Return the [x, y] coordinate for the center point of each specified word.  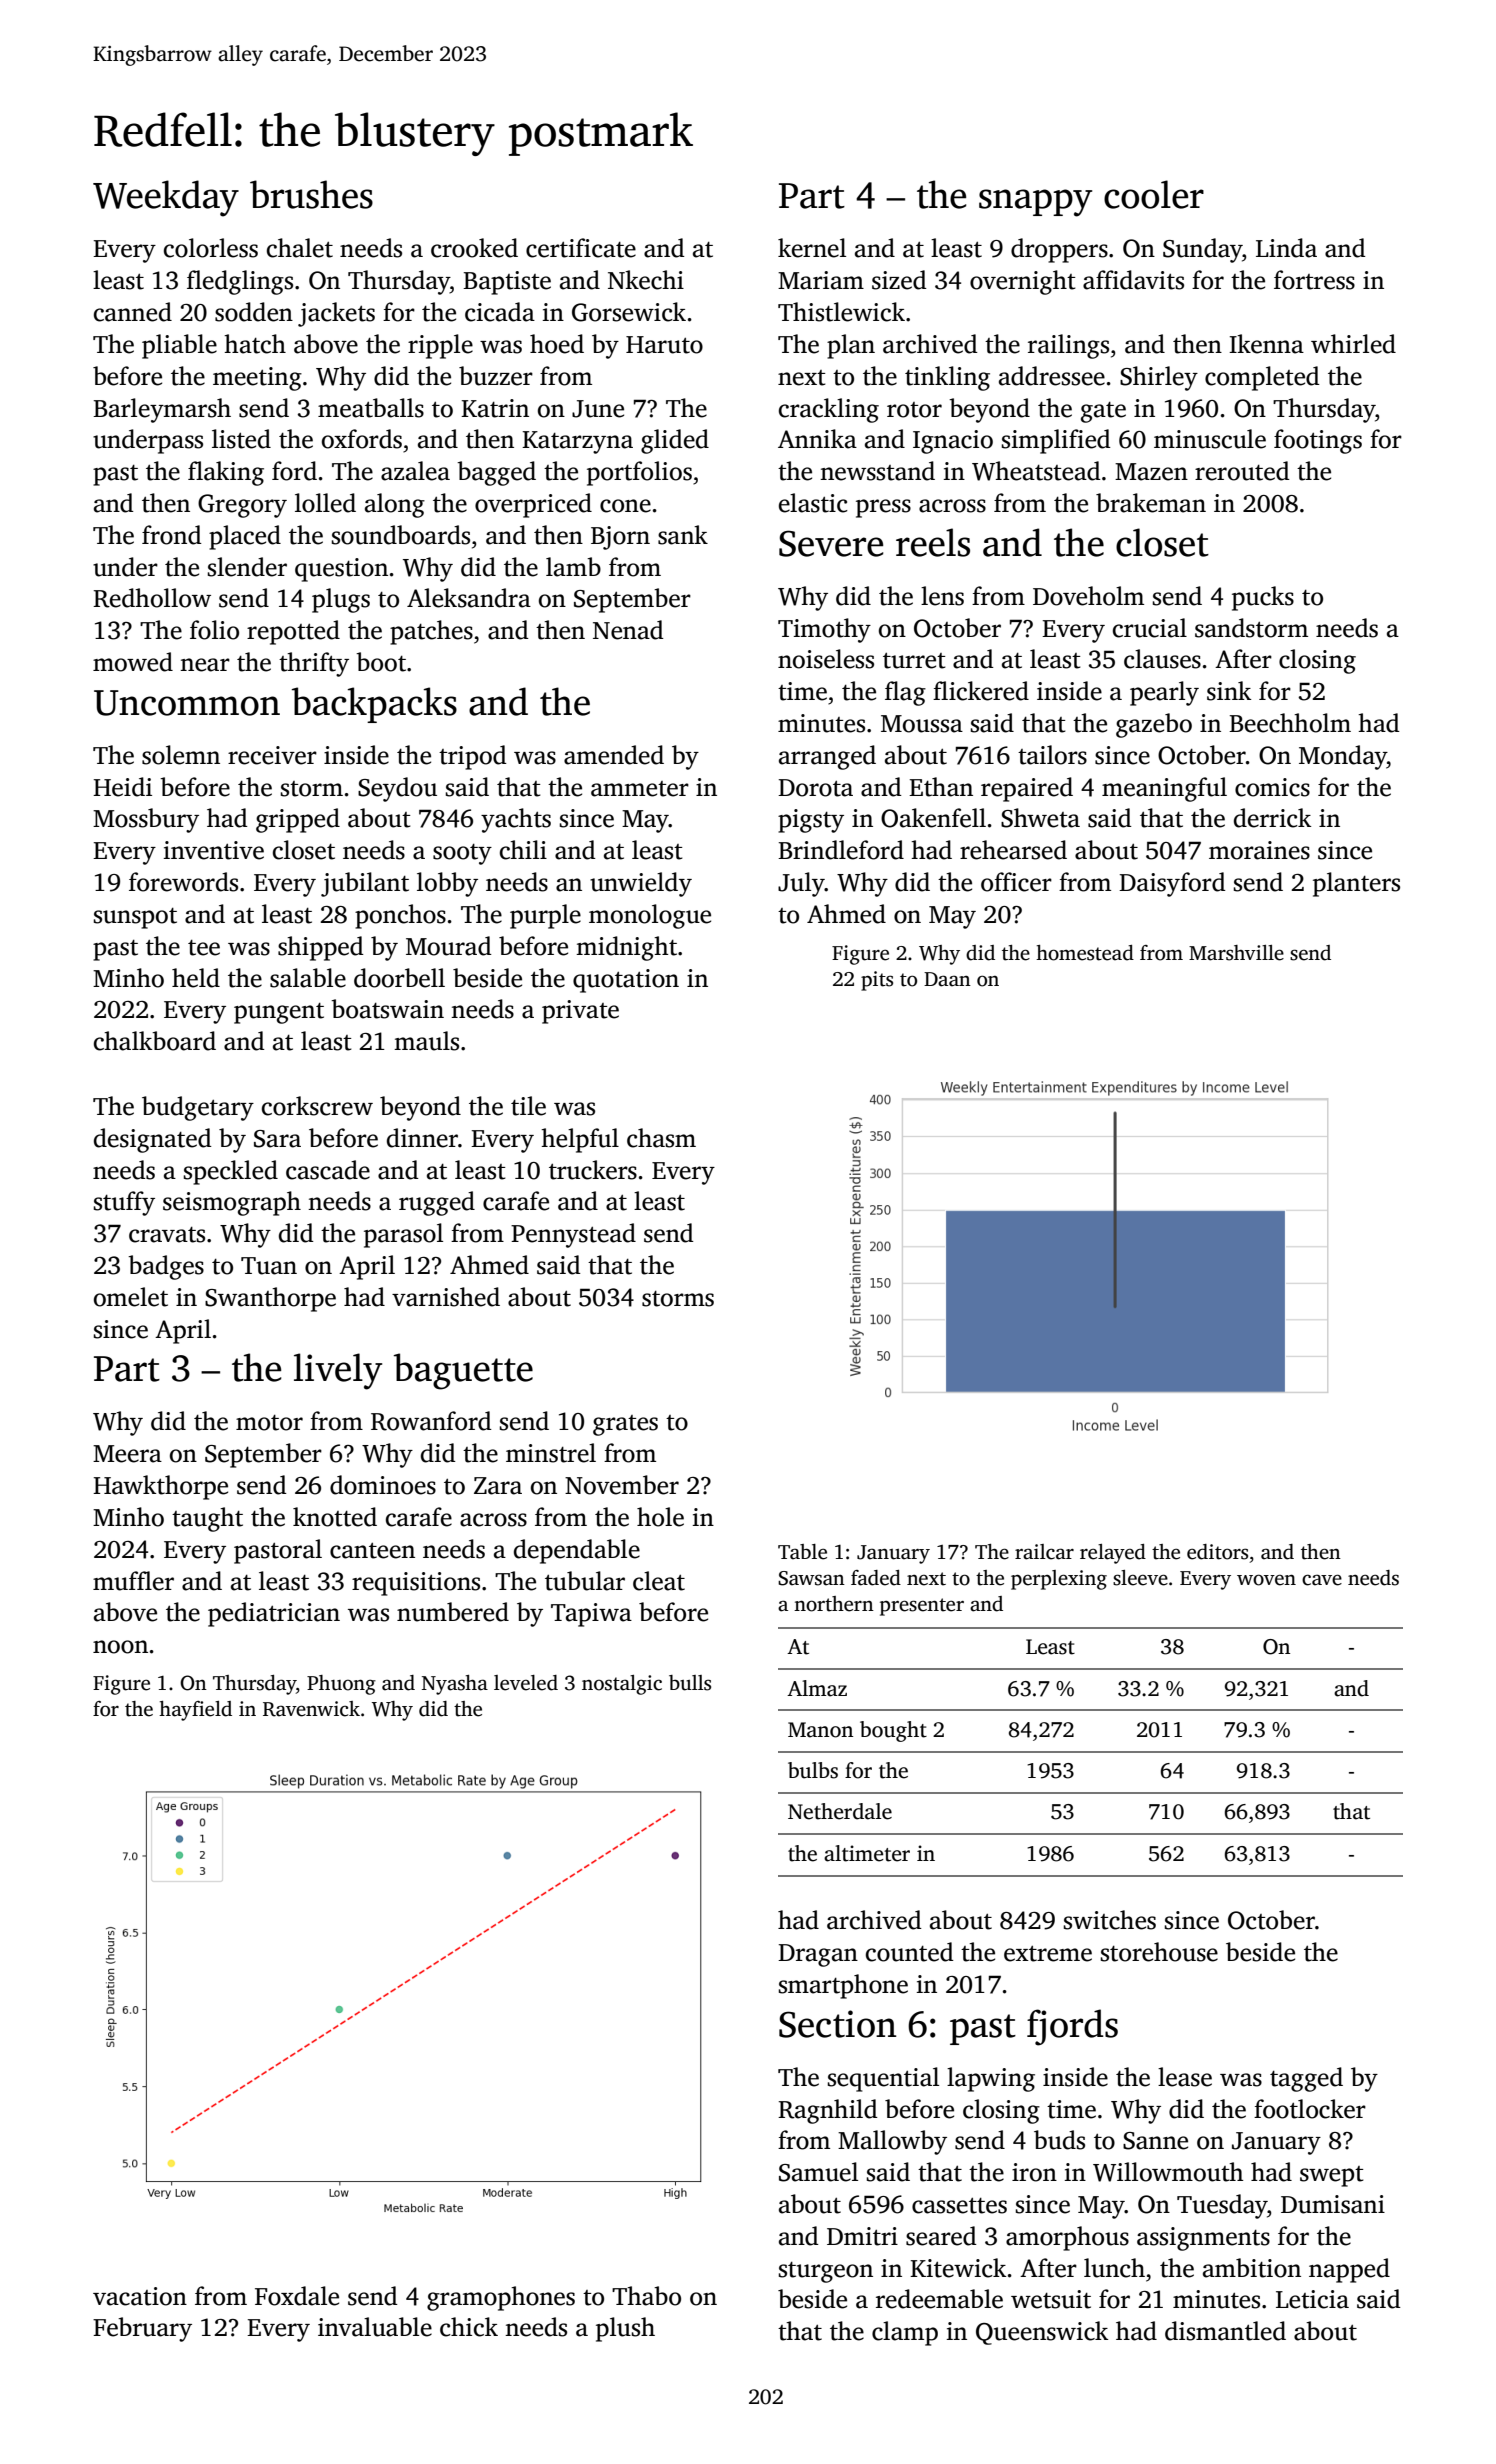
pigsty [811, 821]
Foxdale [297, 2296]
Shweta [1040, 818]
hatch [255, 344]
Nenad [628, 630]
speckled [231, 1172]
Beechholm [1290, 723]
